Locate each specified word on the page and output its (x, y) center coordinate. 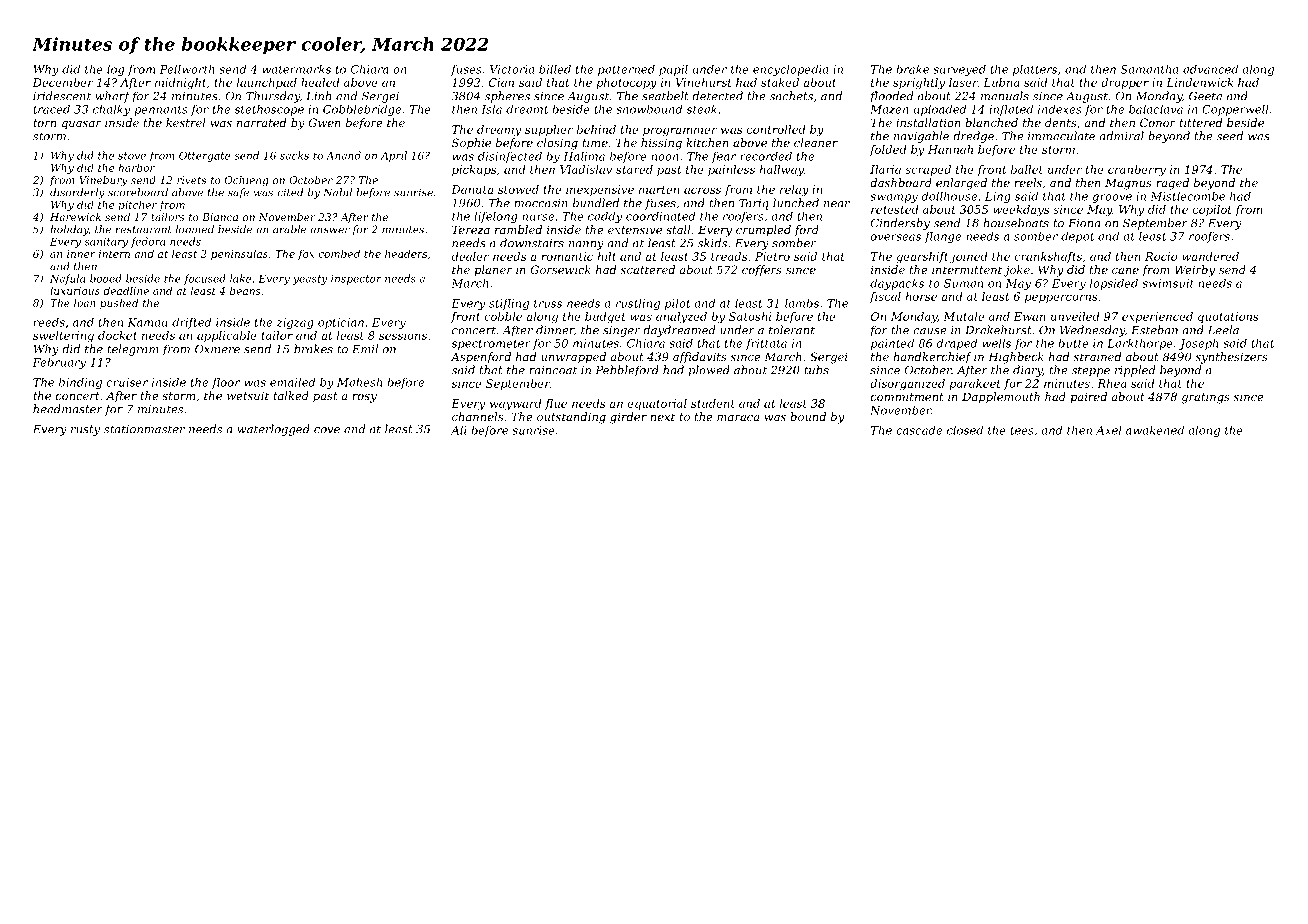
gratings (1206, 398)
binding (80, 383)
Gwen (325, 122)
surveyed (959, 70)
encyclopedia (790, 70)
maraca (738, 418)
